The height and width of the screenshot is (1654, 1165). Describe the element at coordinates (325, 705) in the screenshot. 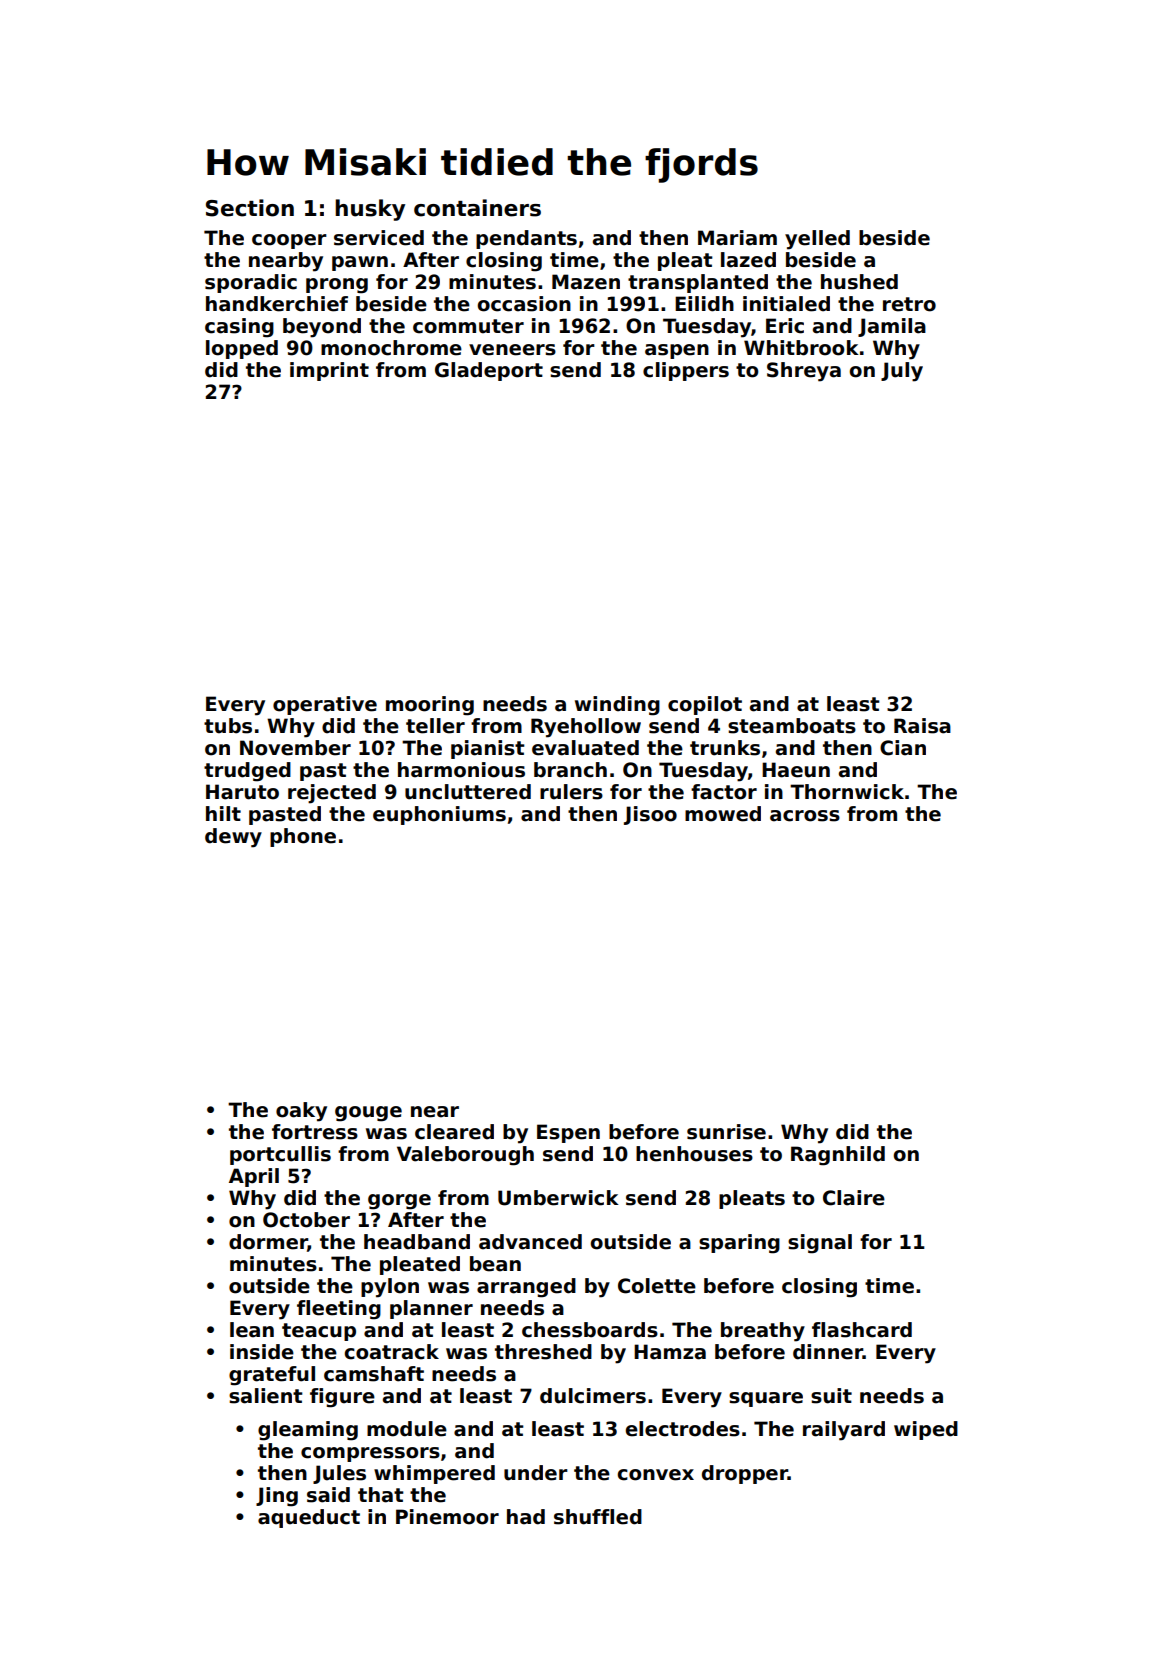

I see `operative` at that location.
